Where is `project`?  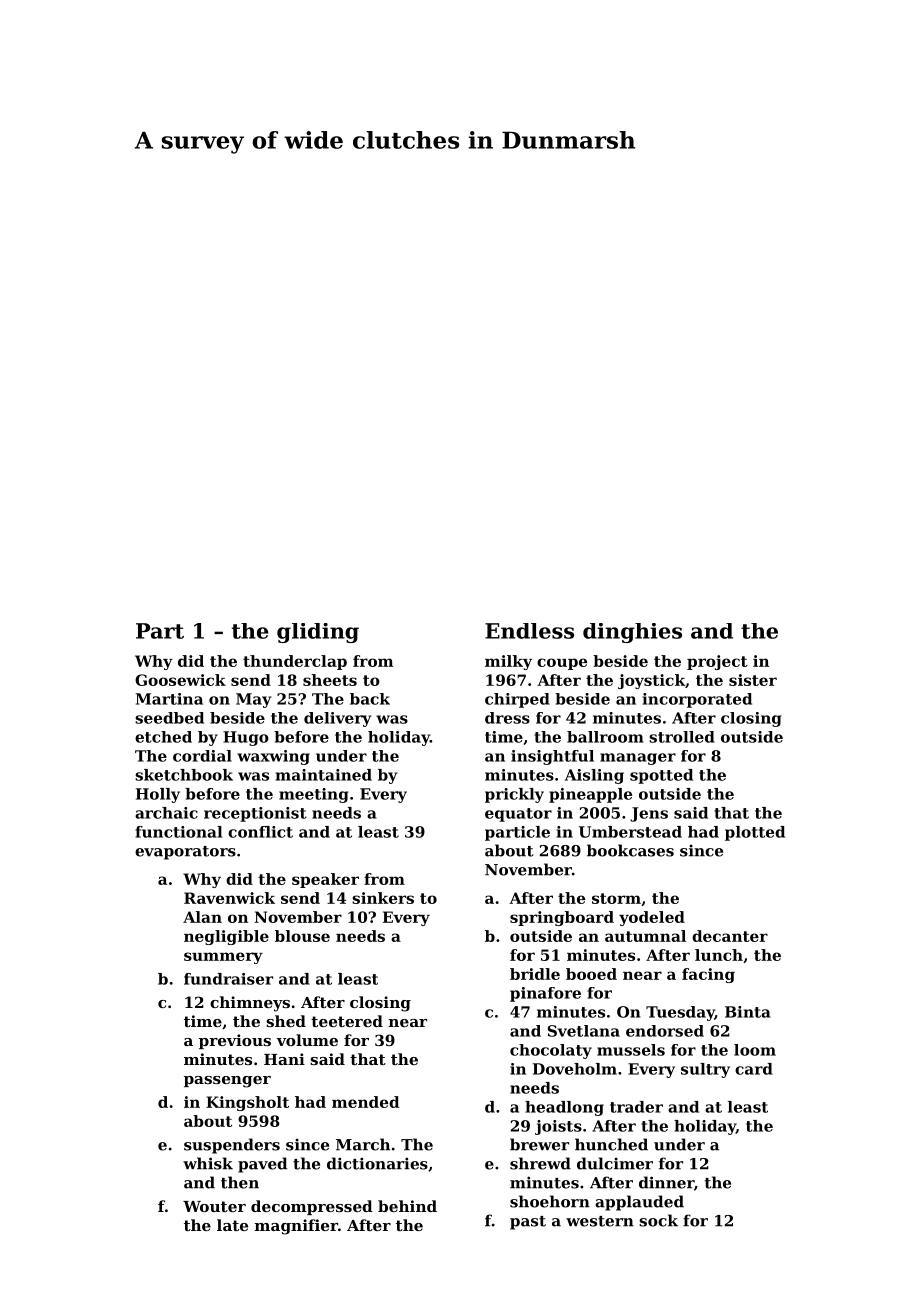
project is located at coordinates (717, 662).
